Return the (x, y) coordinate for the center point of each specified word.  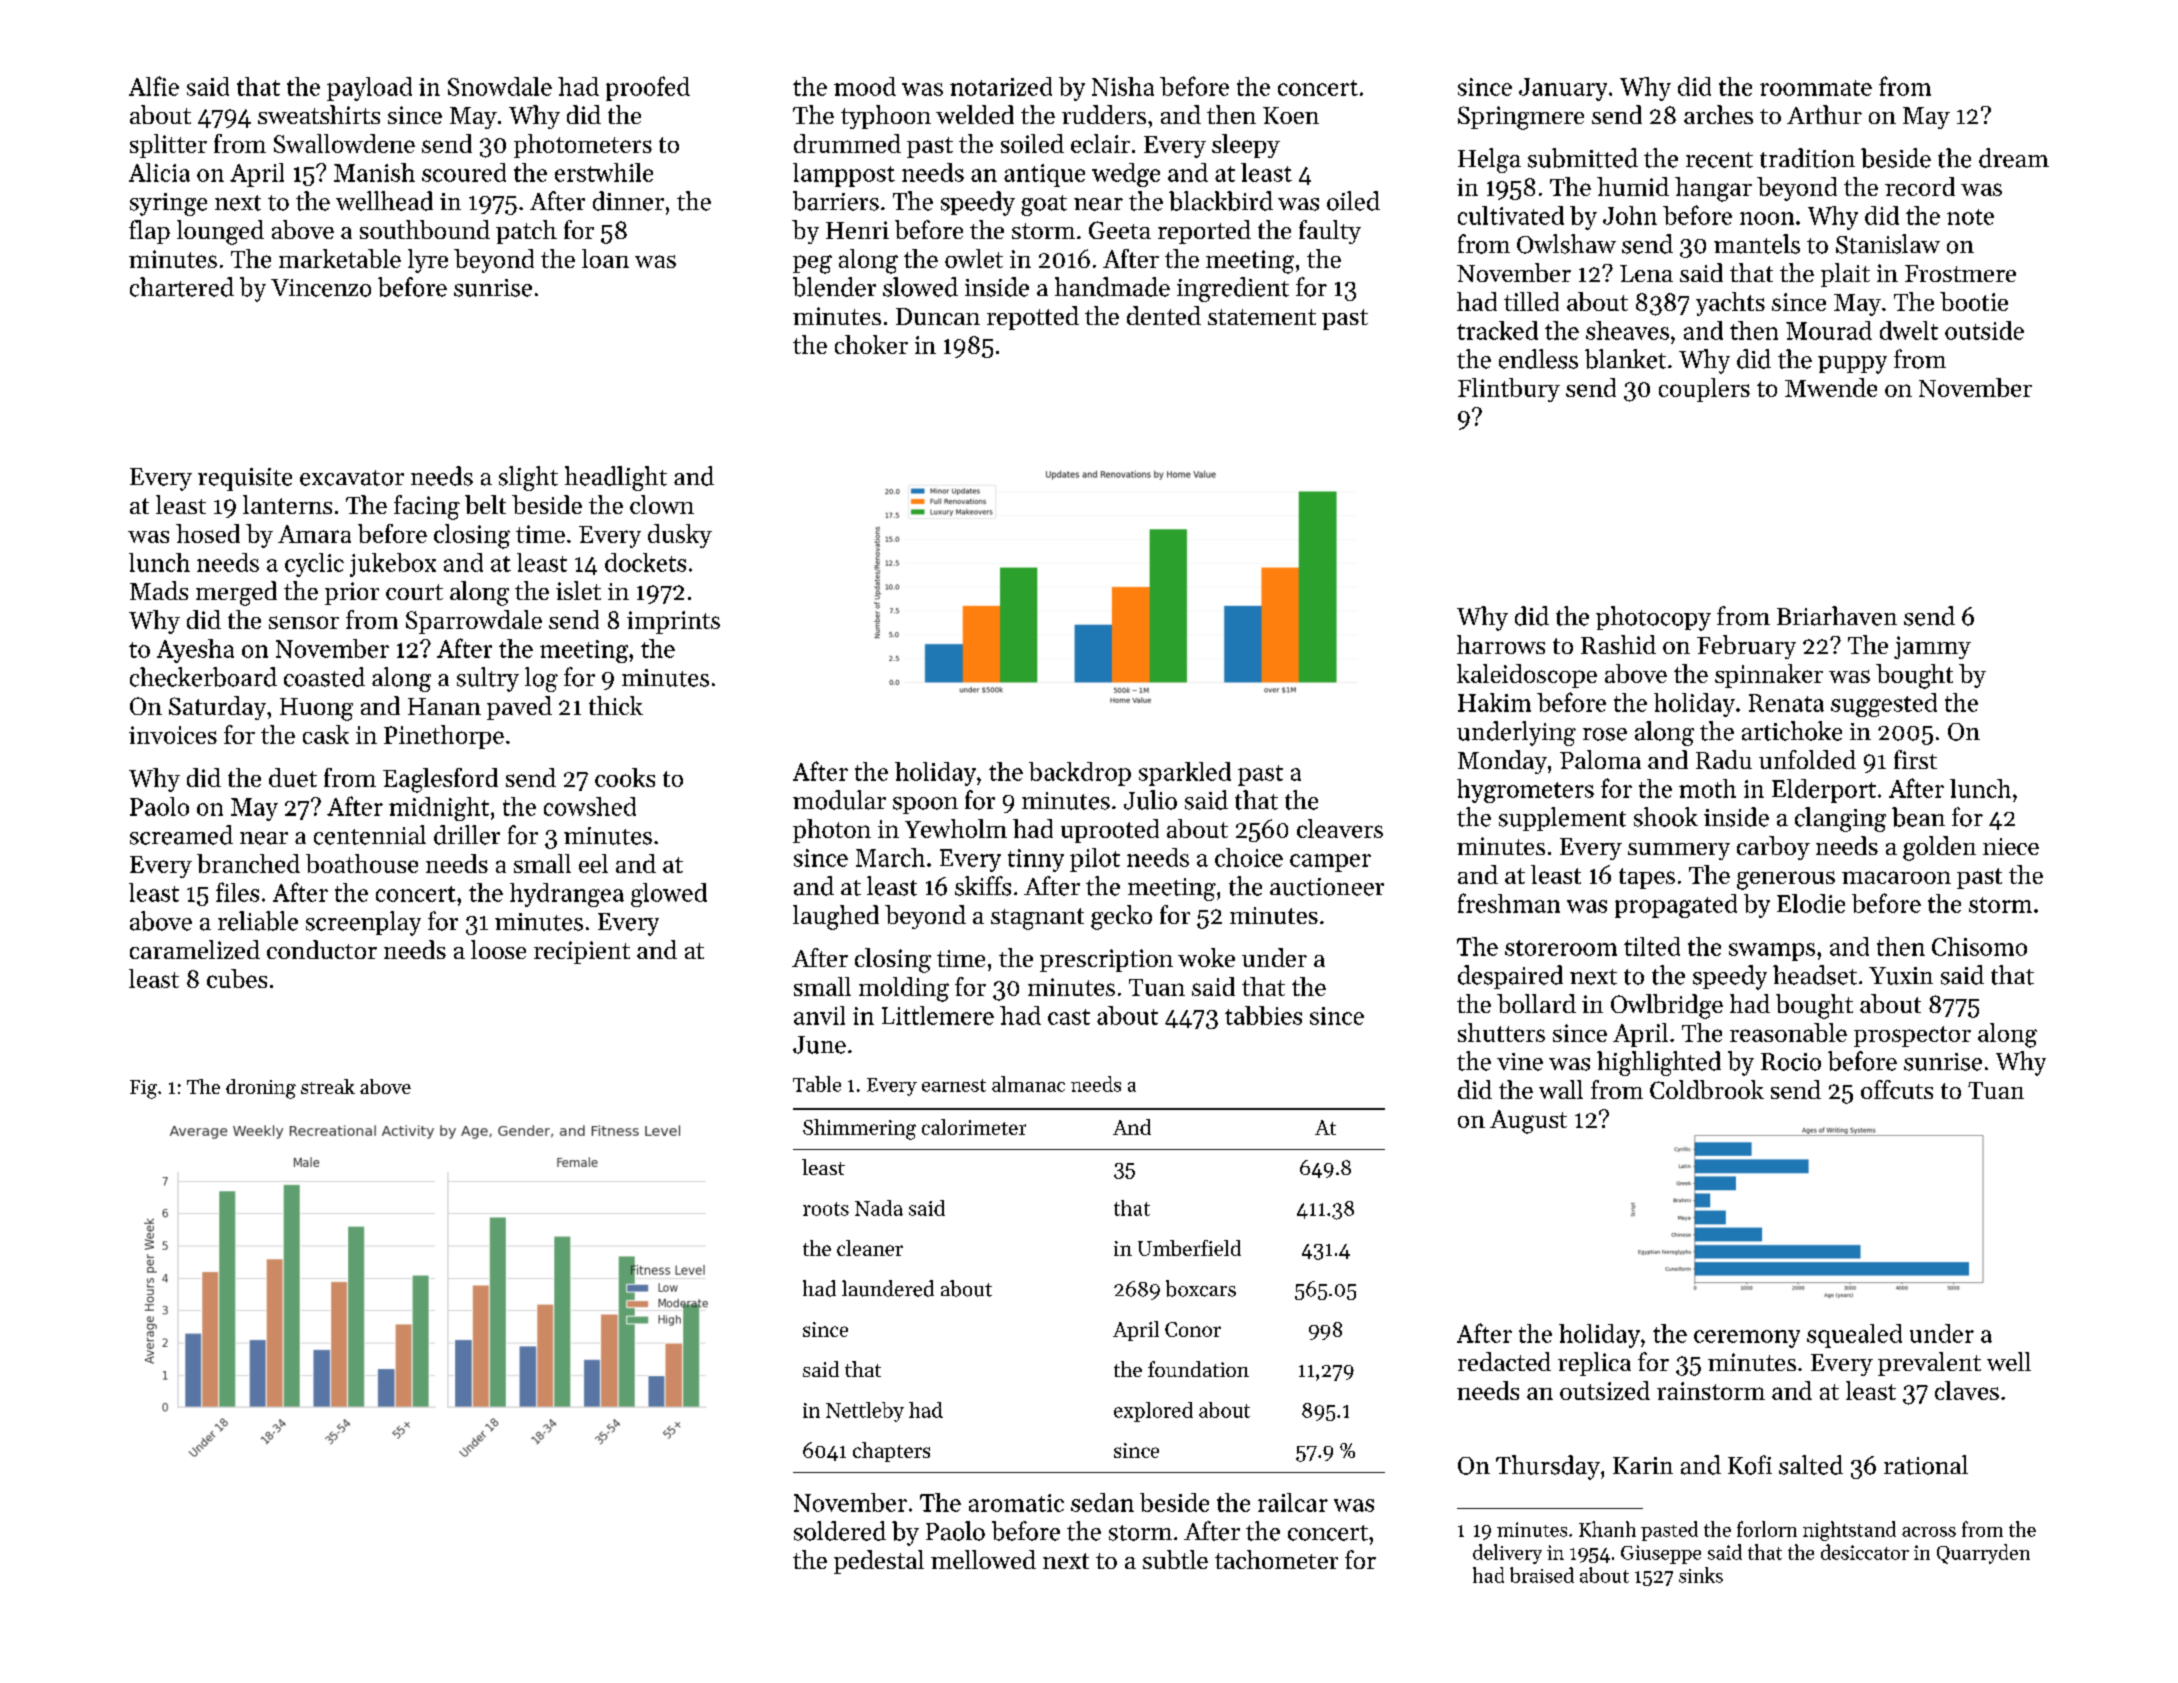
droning (261, 1089)
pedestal (879, 1562)
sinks (1701, 1575)
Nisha (1123, 86)
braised (1542, 1575)
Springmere (1521, 118)
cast (1069, 1017)
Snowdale (500, 86)
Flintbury (1509, 390)
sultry (488, 679)
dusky (680, 536)
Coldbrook (1707, 1089)
